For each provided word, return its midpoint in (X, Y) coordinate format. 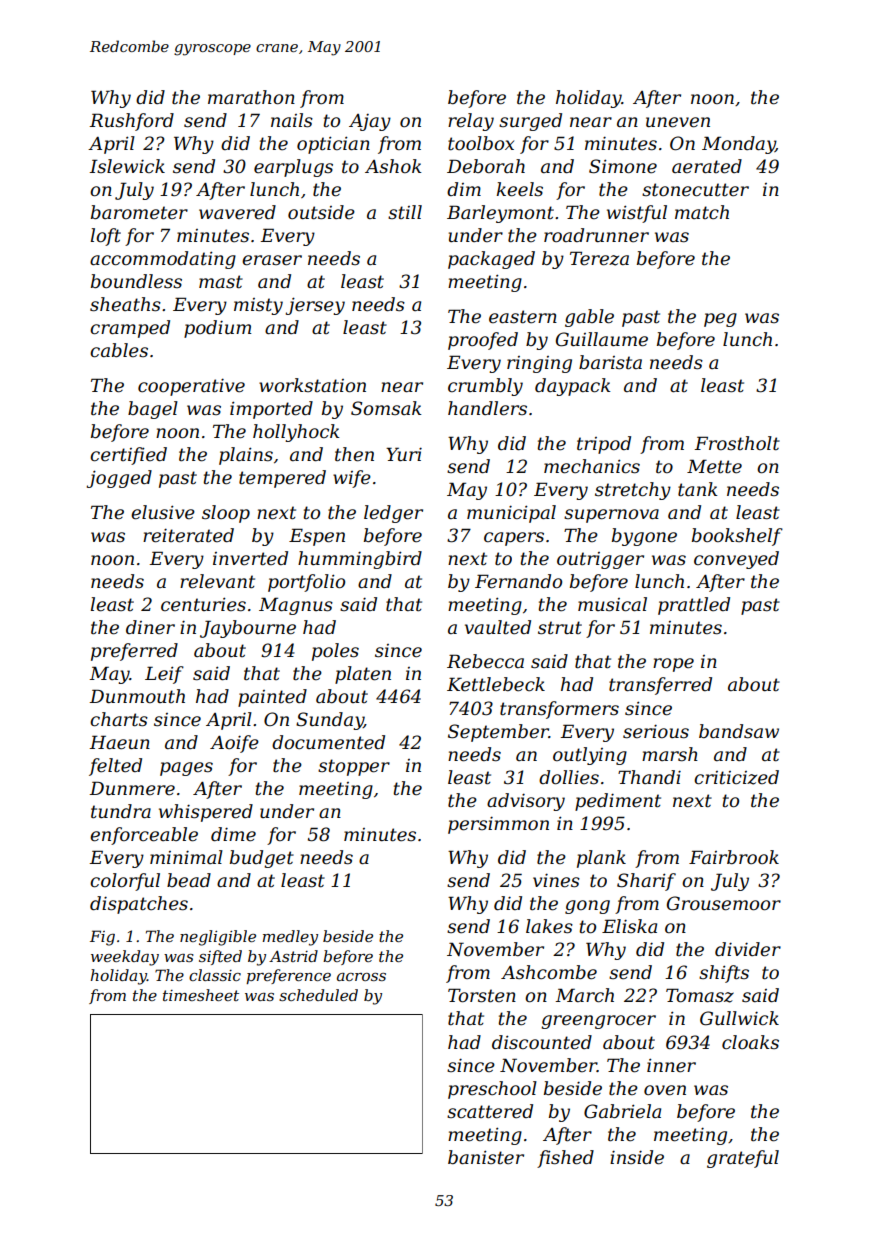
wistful (637, 214)
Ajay (370, 122)
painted (272, 698)
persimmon (498, 825)
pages (186, 769)
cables (119, 350)
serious (656, 731)
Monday (738, 145)
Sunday (330, 721)
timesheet (201, 995)
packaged (491, 260)
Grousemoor (724, 903)
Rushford (131, 122)
